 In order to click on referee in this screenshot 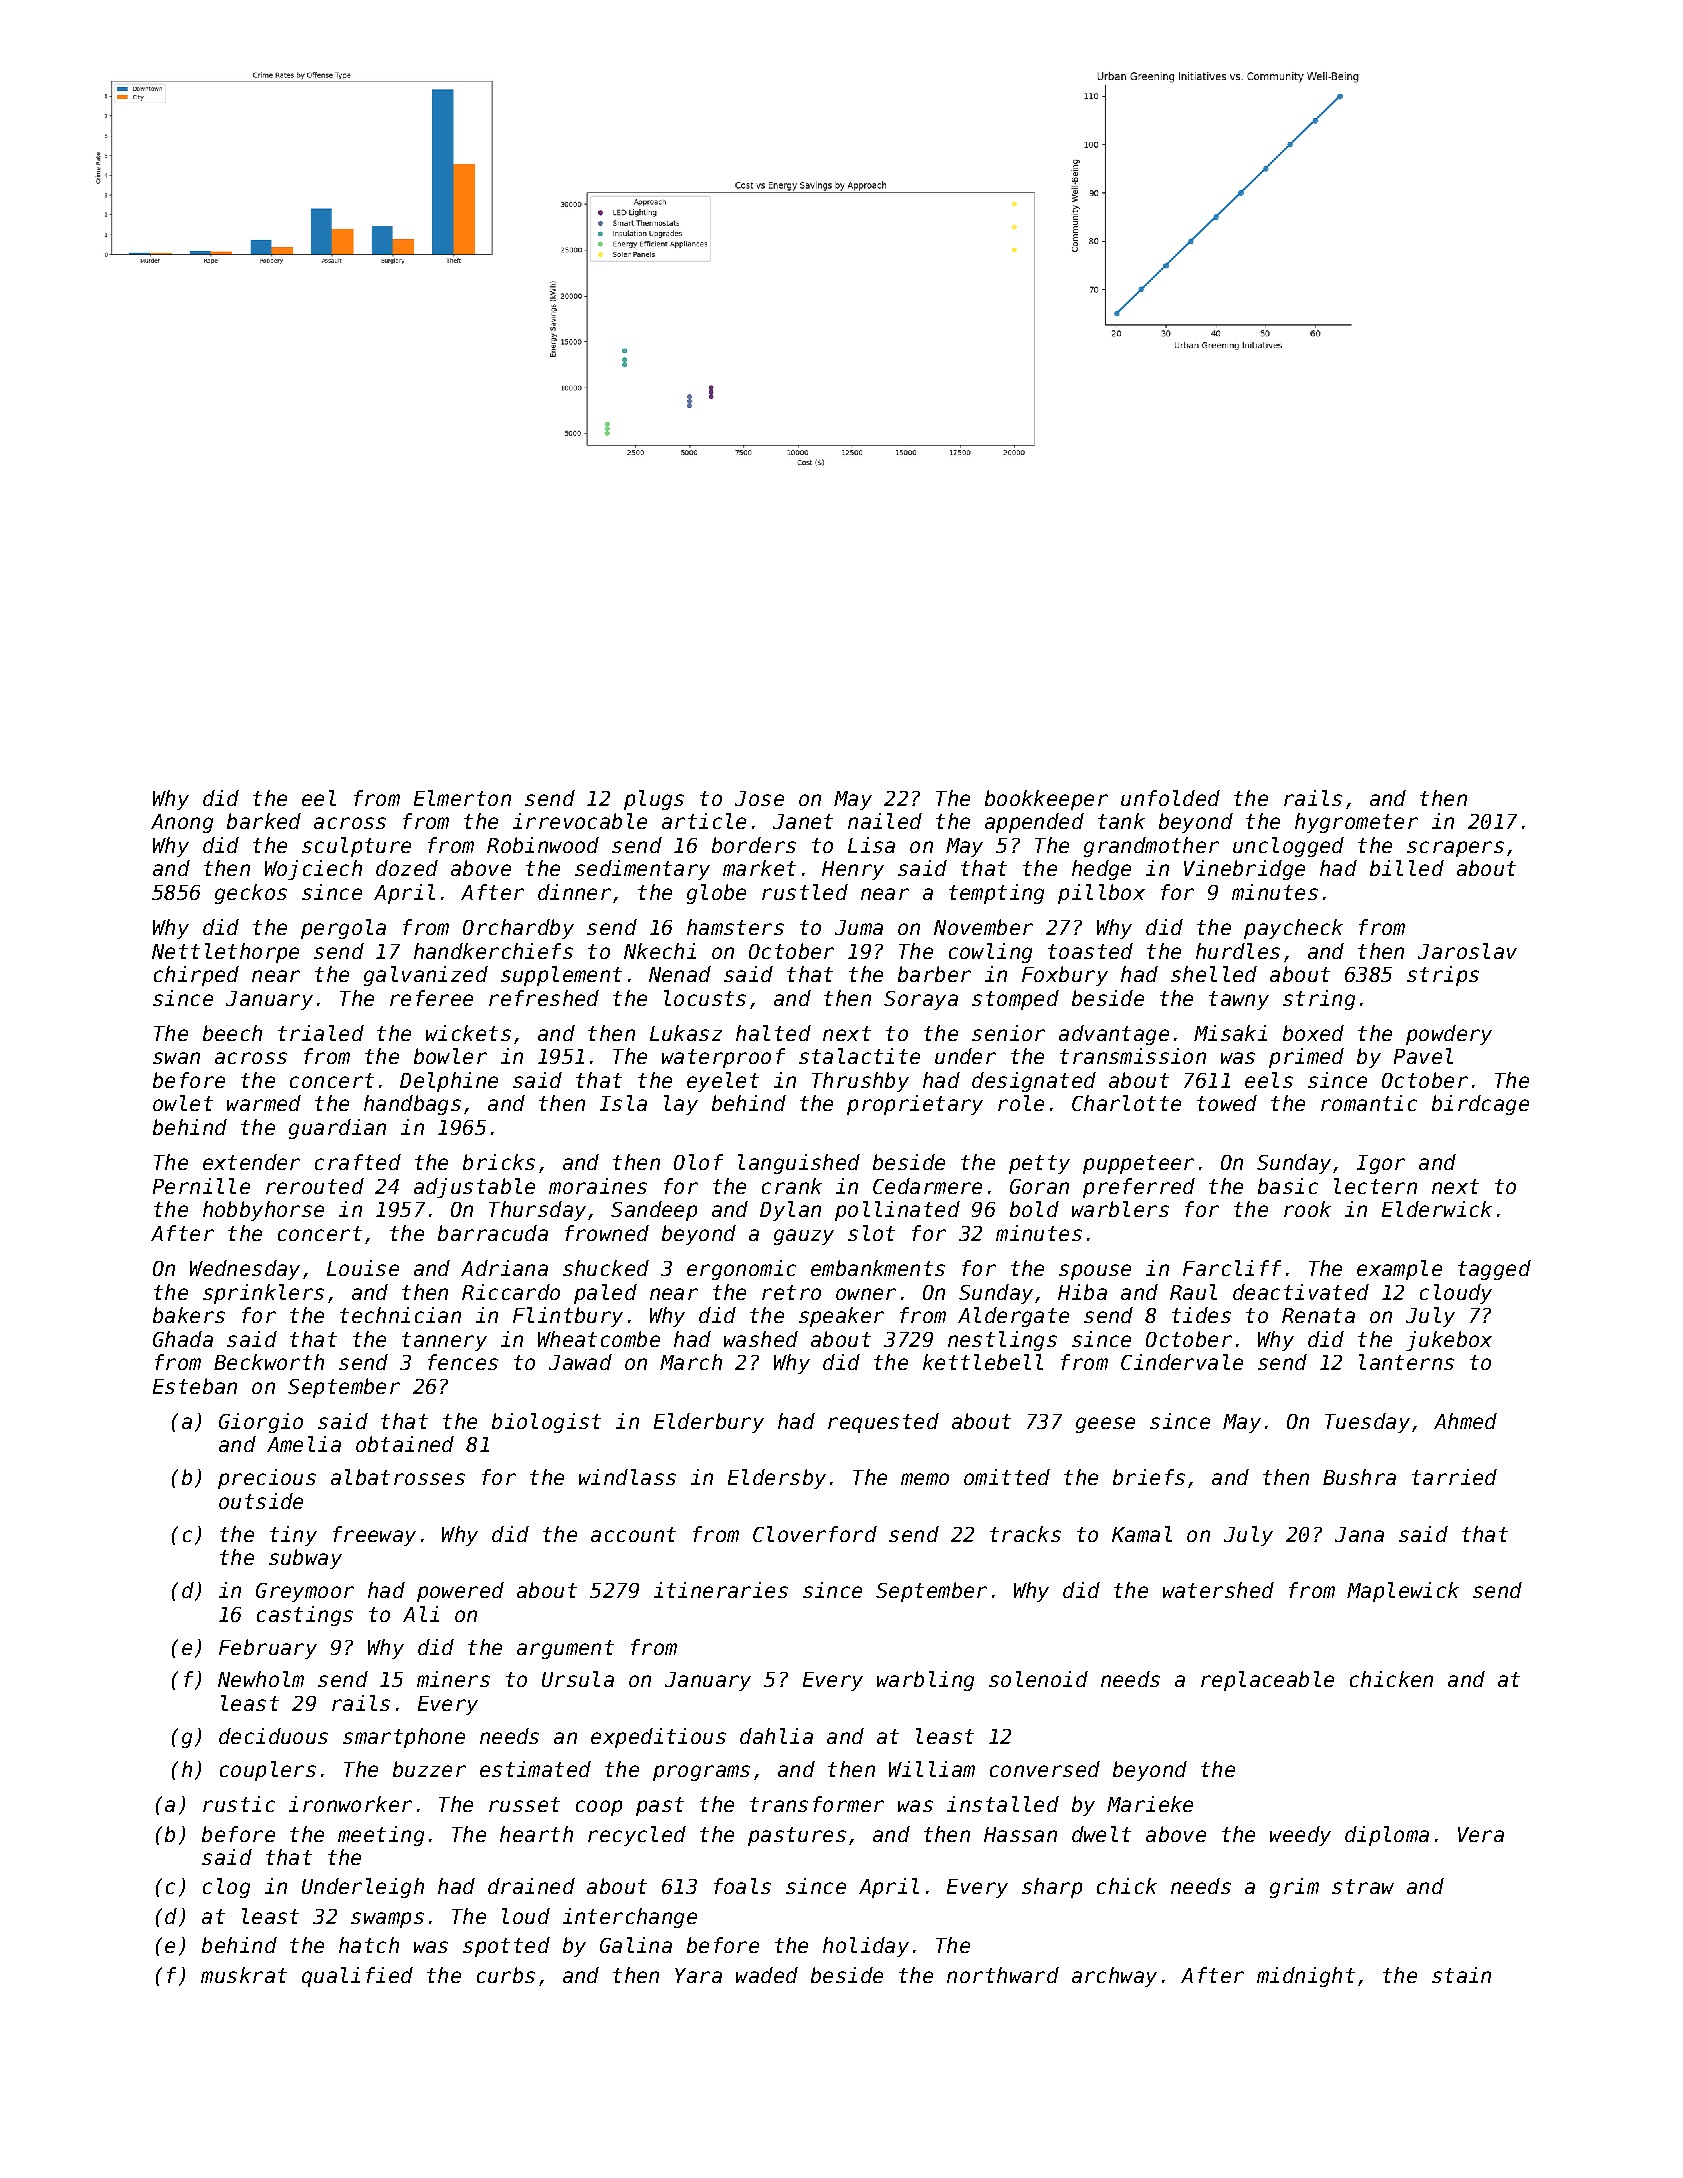, I will do `click(431, 998)`.
